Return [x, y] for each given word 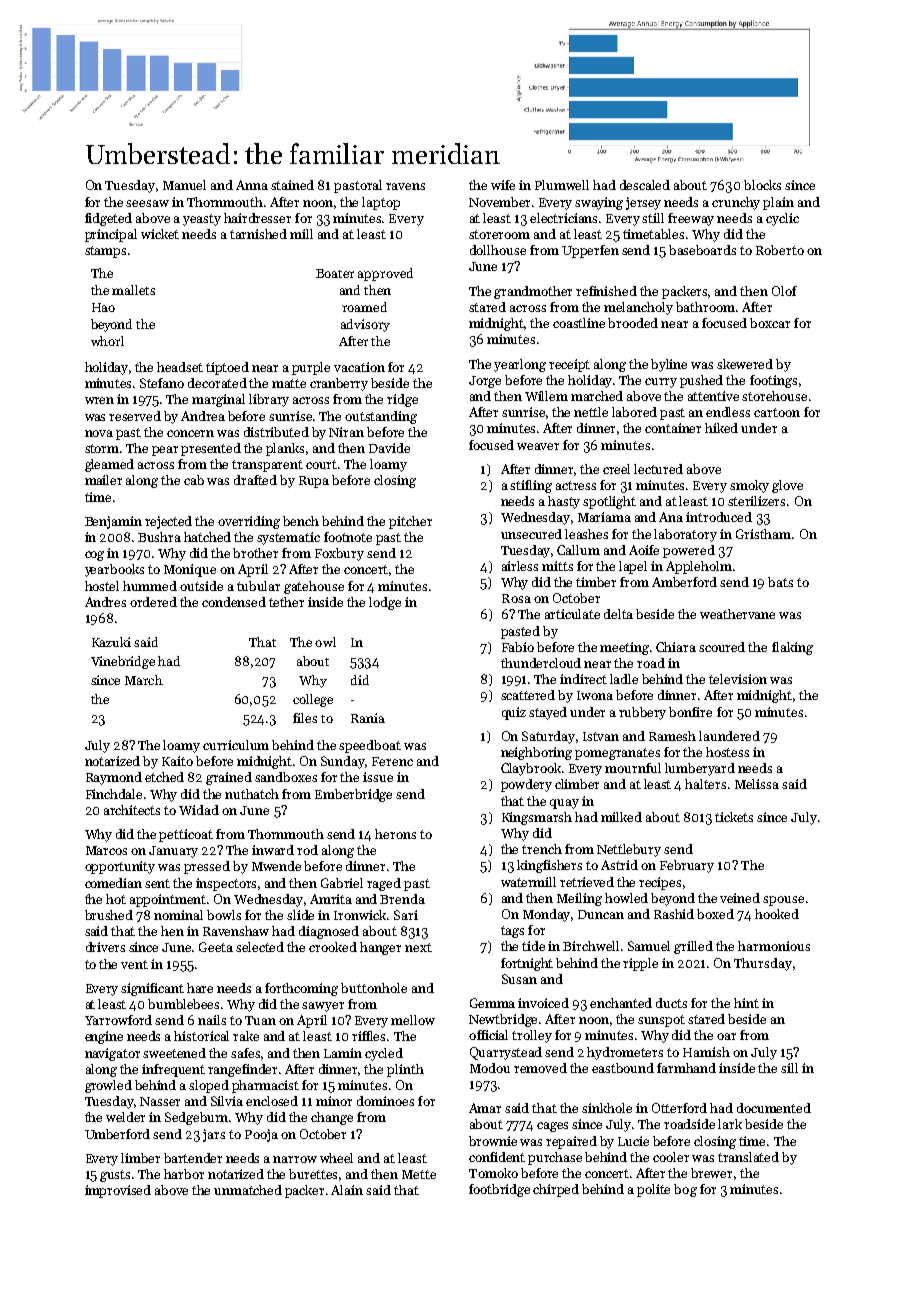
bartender [193, 1158]
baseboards [702, 250]
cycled [384, 1054]
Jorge [485, 382]
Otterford [679, 1108]
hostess [727, 752]
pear [165, 451]
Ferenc [392, 761]
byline [669, 365]
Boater [335, 273]
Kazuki [111, 642]
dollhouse [498, 250]
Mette [419, 1174]
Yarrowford [118, 1020]
